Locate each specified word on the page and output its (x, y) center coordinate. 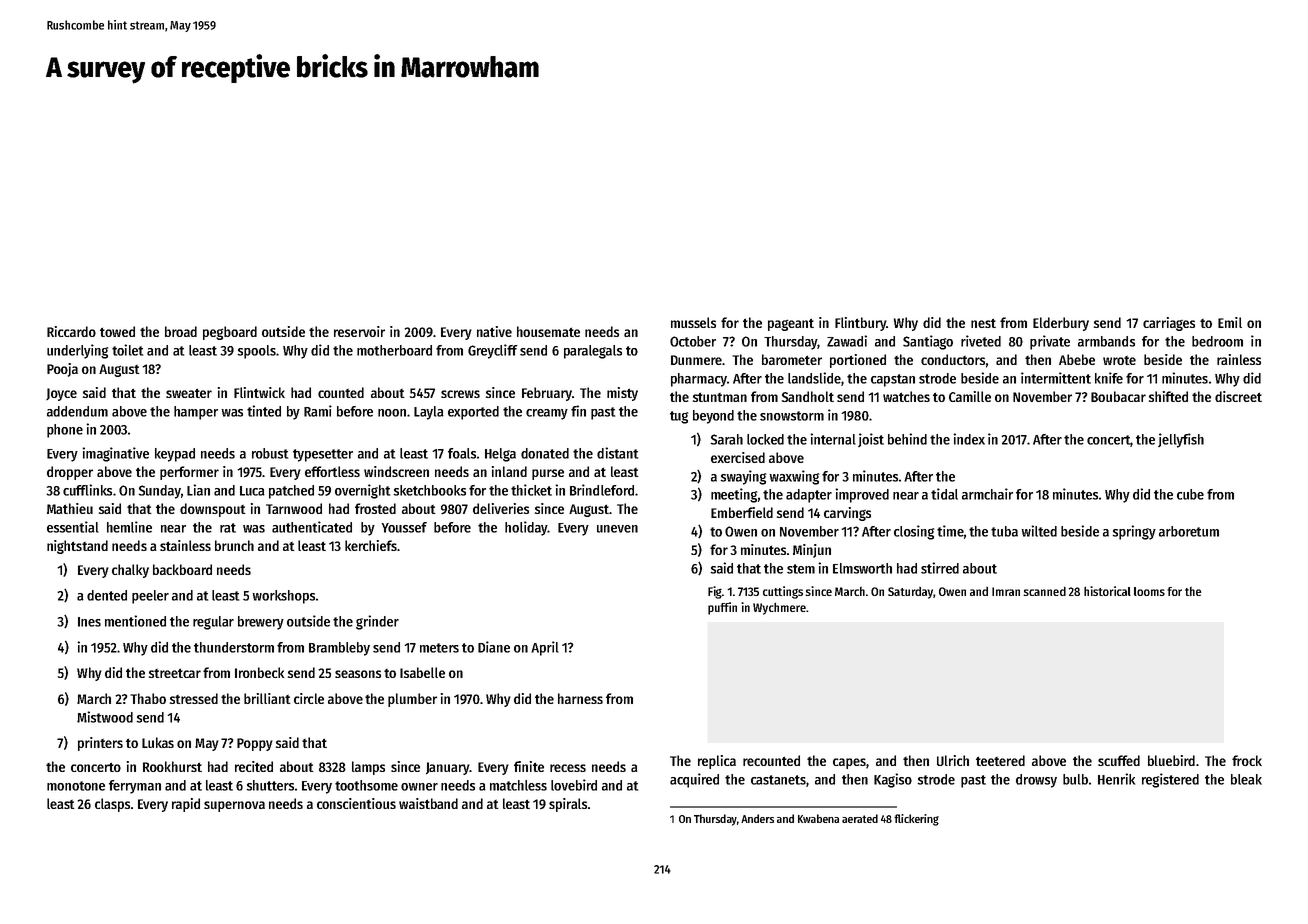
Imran (1006, 591)
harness (580, 698)
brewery (261, 623)
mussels (693, 322)
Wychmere (779, 608)
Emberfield (742, 512)
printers (100, 744)
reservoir (359, 331)
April (545, 648)
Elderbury (1061, 324)
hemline (129, 527)
